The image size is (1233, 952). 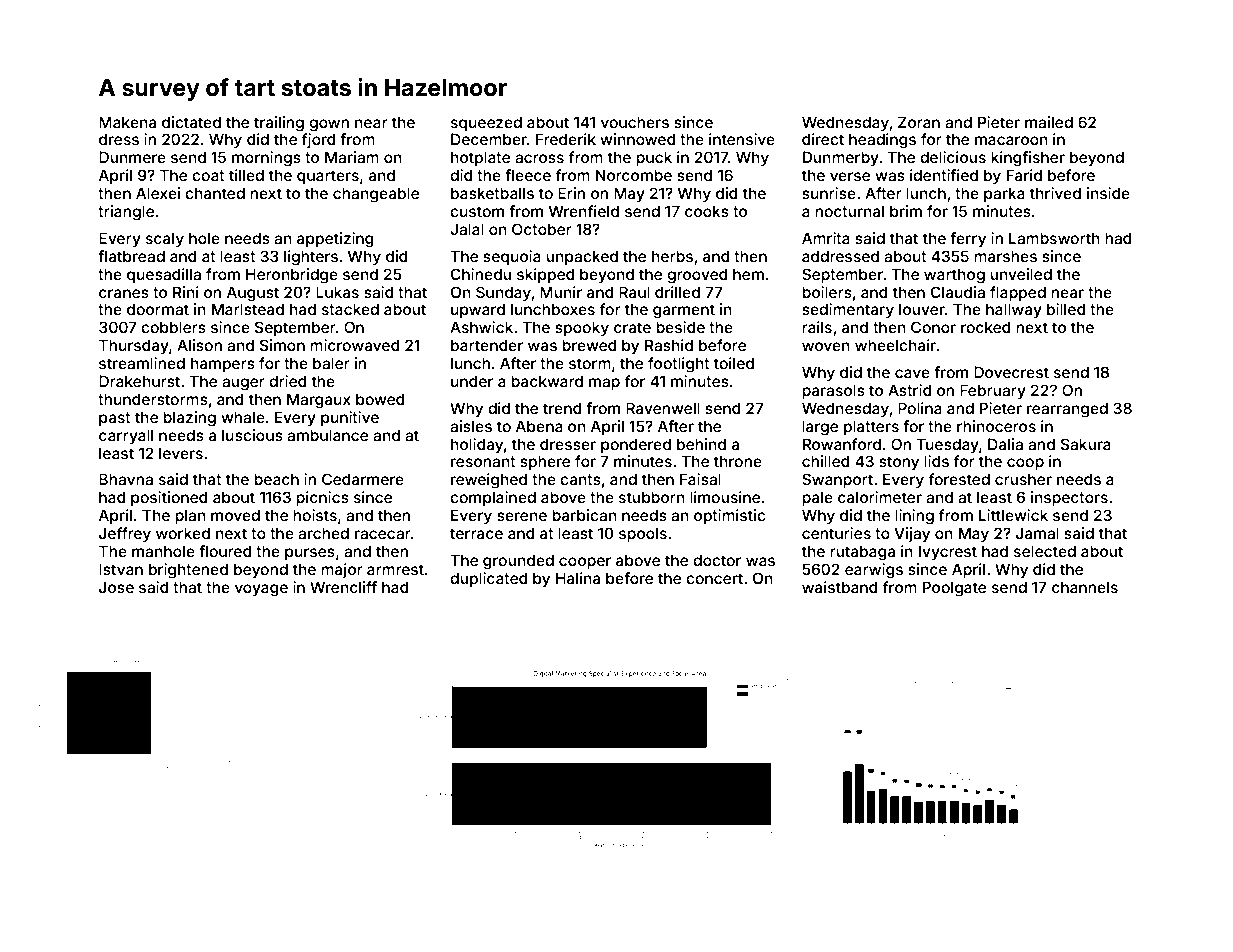 I want to click on vouchers, so click(x=635, y=122).
